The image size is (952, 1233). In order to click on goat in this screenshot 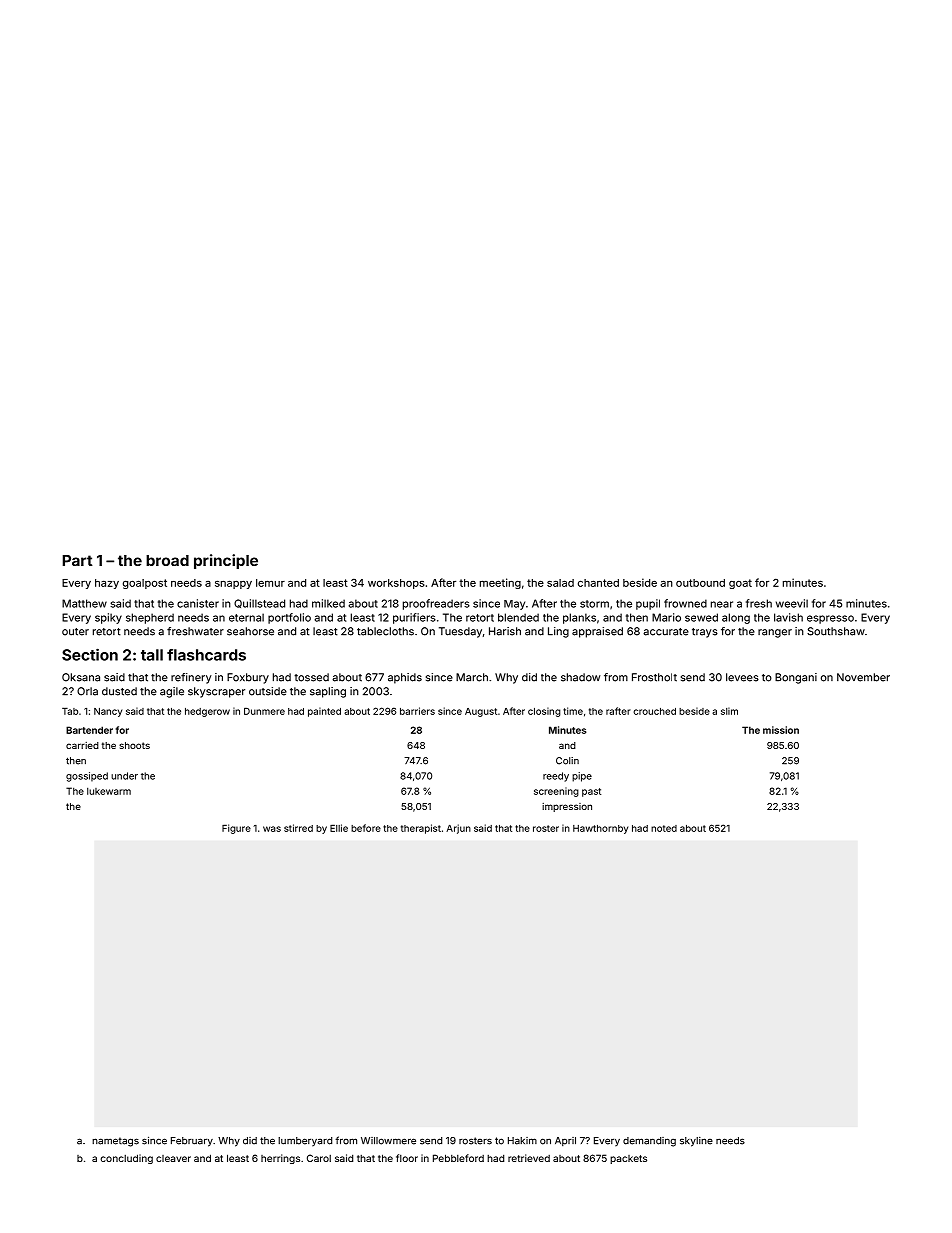, I will do `click(740, 584)`.
